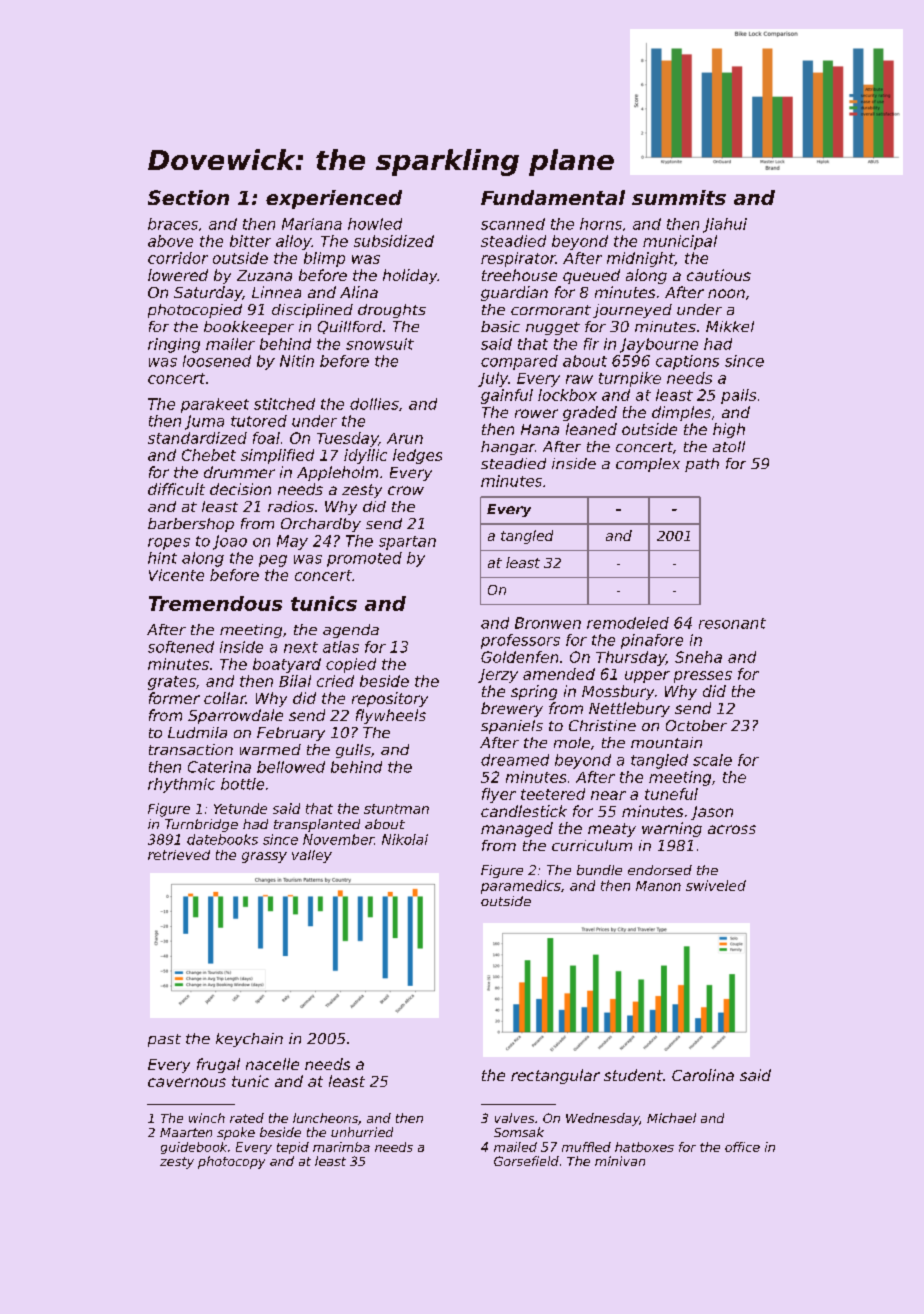 The height and width of the image is (1314, 924). I want to click on summits, so click(679, 197).
